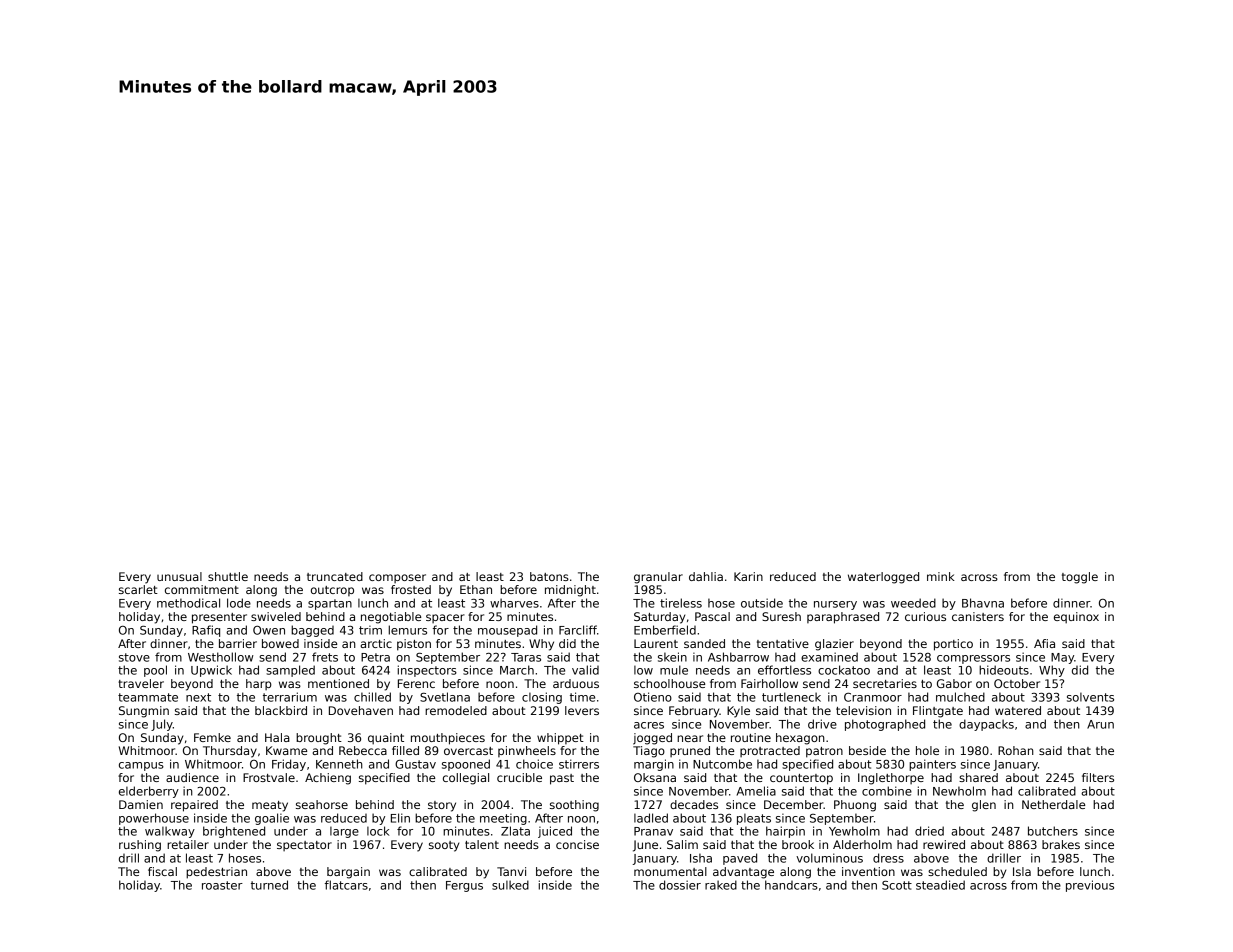  Describe the element at coordinates (712, 616) in the document. I see `Pascal` at that location.
